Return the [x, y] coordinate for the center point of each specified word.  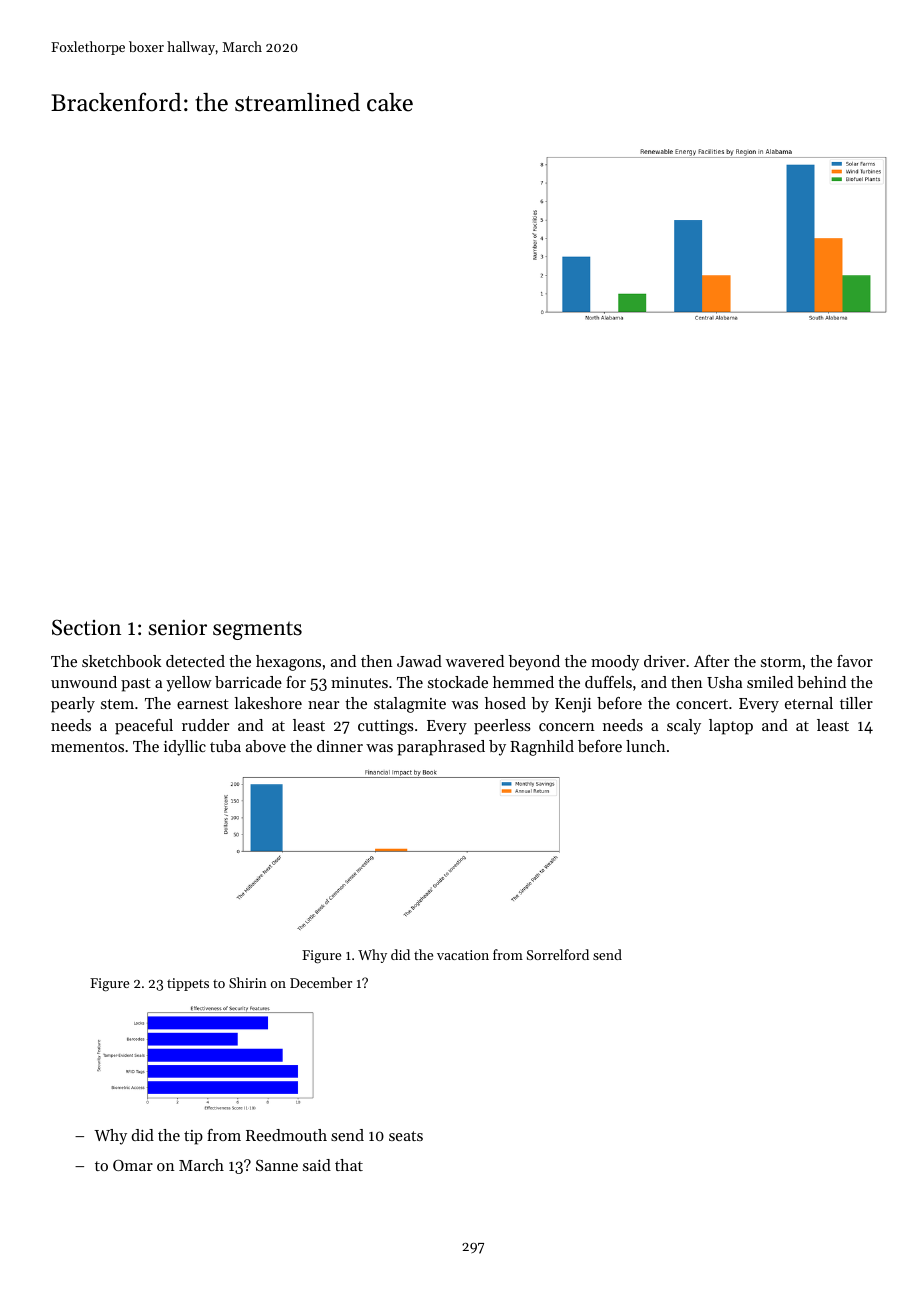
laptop [731, 727]
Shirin [248, 982]
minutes [359, 682]
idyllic [185, 748]
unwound [84, 682]
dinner [340, 746]
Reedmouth [286, 1135]
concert [702, 704]
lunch [646, 746]
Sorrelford [558, 954]
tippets [188, 984]
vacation [463, 955]
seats [406, 1136]
